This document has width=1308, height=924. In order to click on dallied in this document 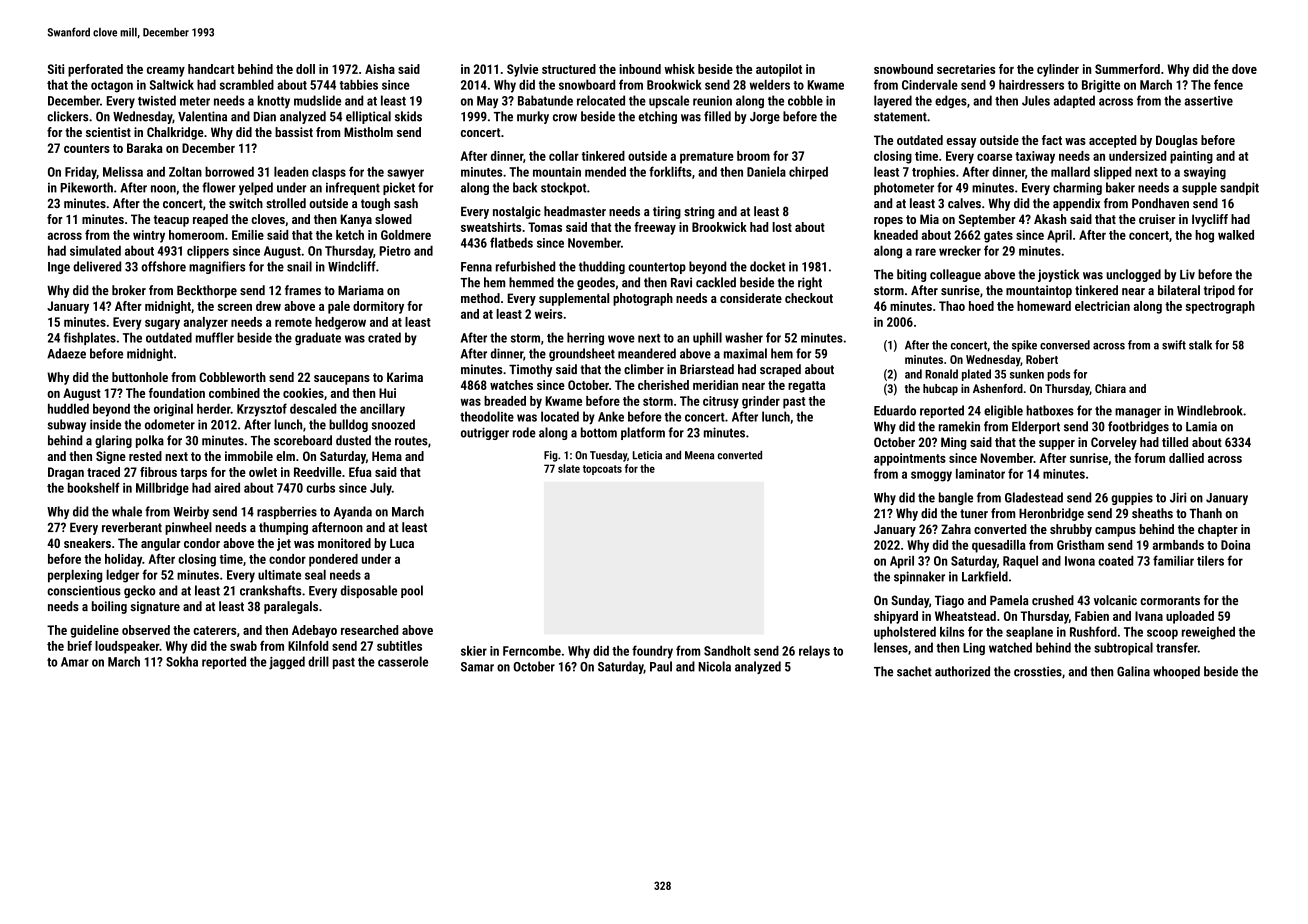, I will do `click(1186, 458)`.
